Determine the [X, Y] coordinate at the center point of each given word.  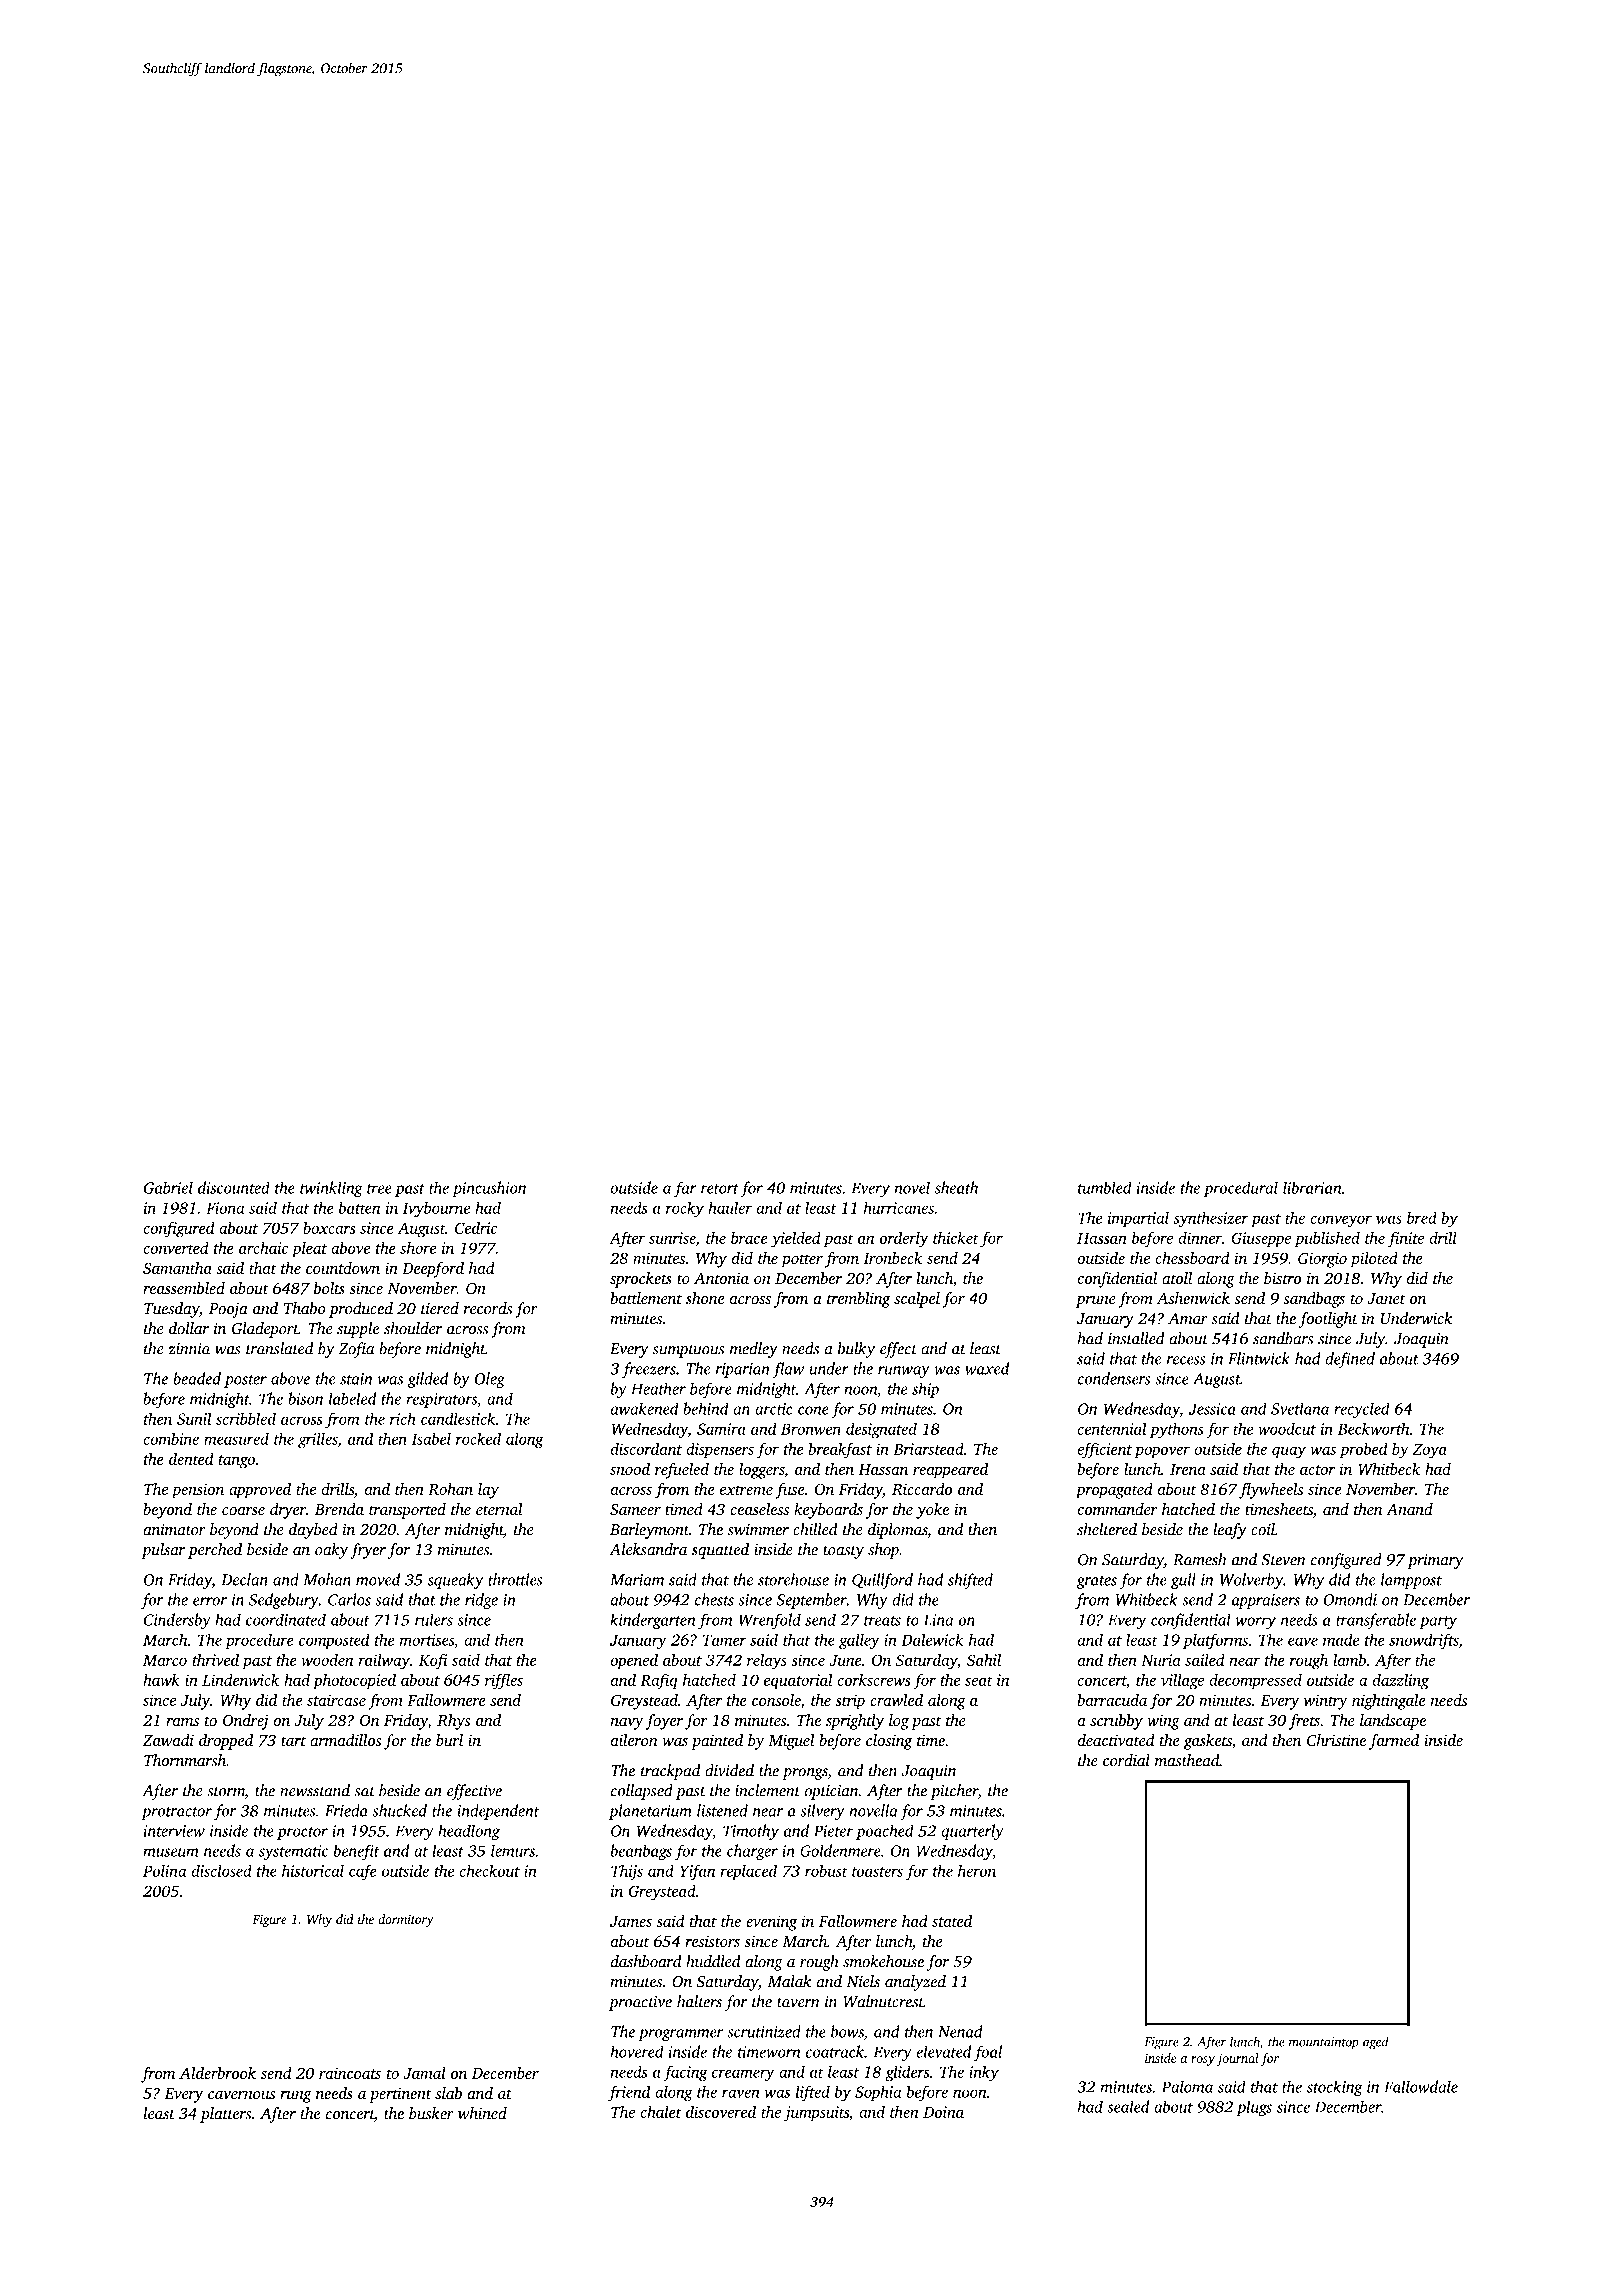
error [210, 1601]
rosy [1203, 2061]
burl [449, 1740]
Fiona [225, 1208]
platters [225, 2115]
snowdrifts [1423, 1641]
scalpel [917, 1300]
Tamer [724, 1640]
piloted [1374, 1260]
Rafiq [658, 1681]
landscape [1393, 1722]
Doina [943, 2112]
